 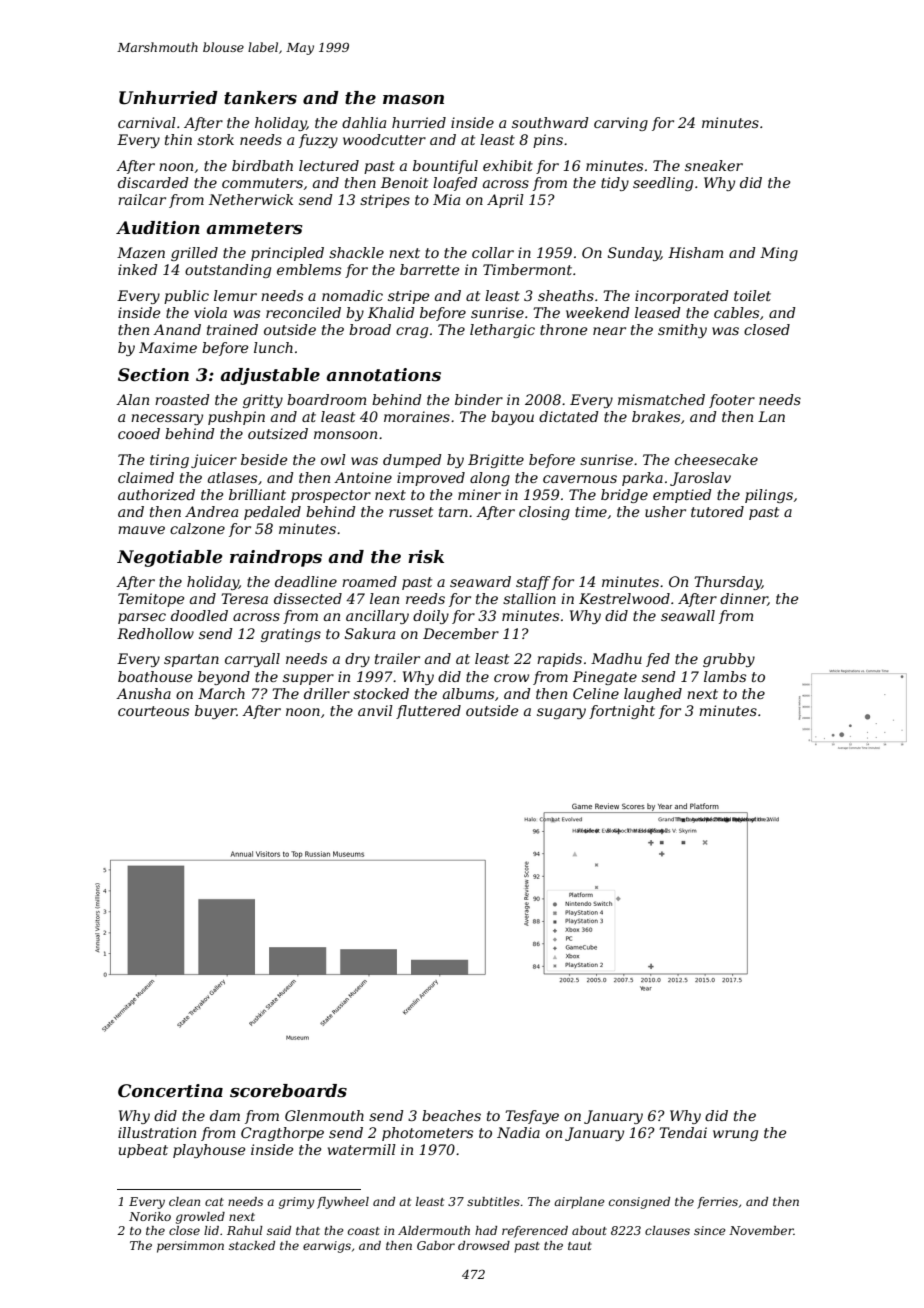 I want to click on laughed, so click(x=653, y=695).
